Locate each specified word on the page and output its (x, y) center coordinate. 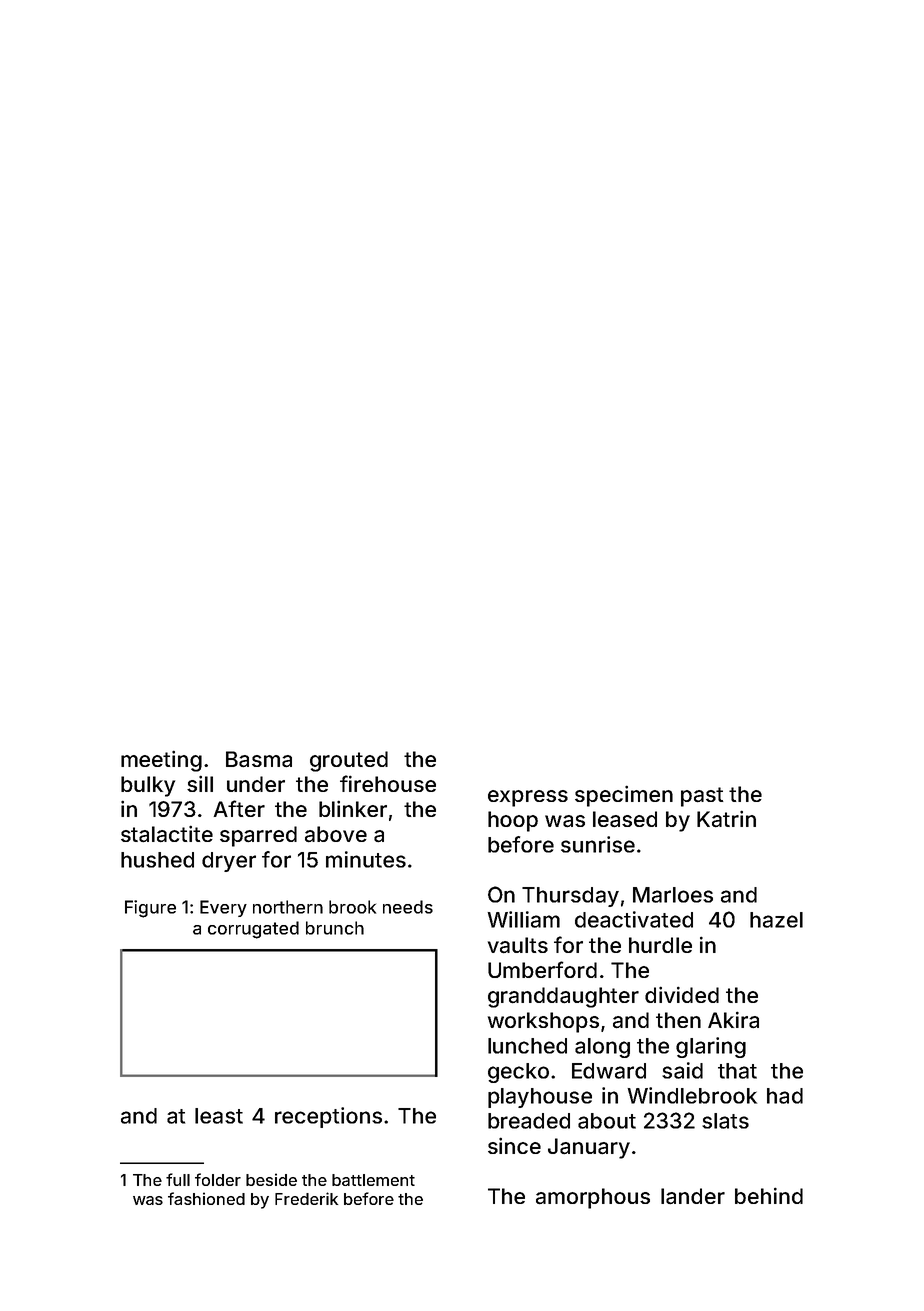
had (785, 1096)
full (178, 1179)
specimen (624, 796)
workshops (543, 1022)
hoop (513, 821)
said (682, 1070)
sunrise (598, 844)
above (336, 834)
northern (288, 907)
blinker (353, 808)
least (219, 1116)
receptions (328, 1117)
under (256, 784)
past (702, 797)
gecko (518, 1073)
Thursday (570, 897)
